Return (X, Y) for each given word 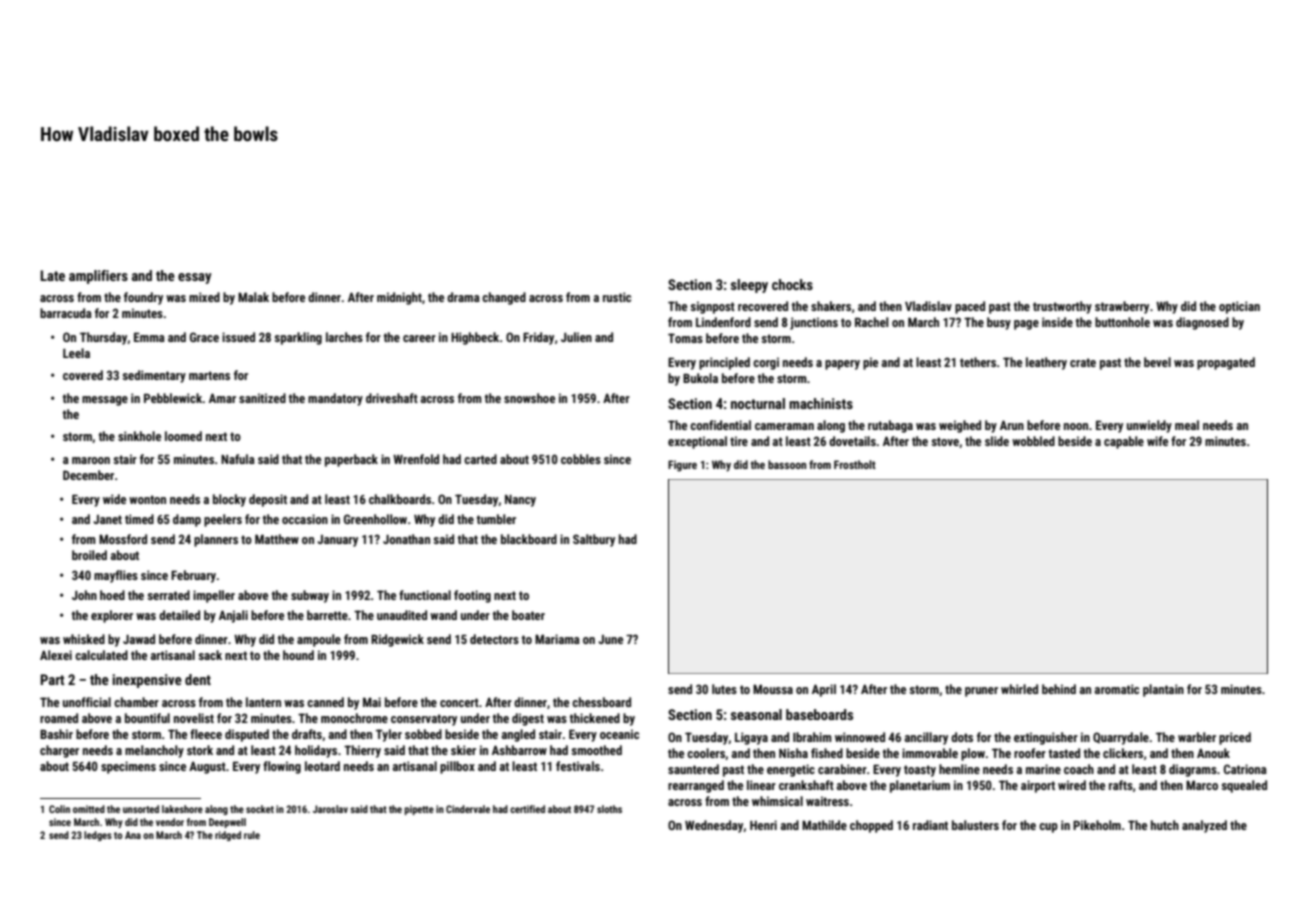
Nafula (238, 459)
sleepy (749, 286)
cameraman (784, 426)
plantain (1163, 690)
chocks (792, 284)
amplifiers (98, 277)
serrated (168, 595)
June (610, 639)
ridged (228, 836)
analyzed (1204, 826)
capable (1124, 442)
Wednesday (714, 826)
